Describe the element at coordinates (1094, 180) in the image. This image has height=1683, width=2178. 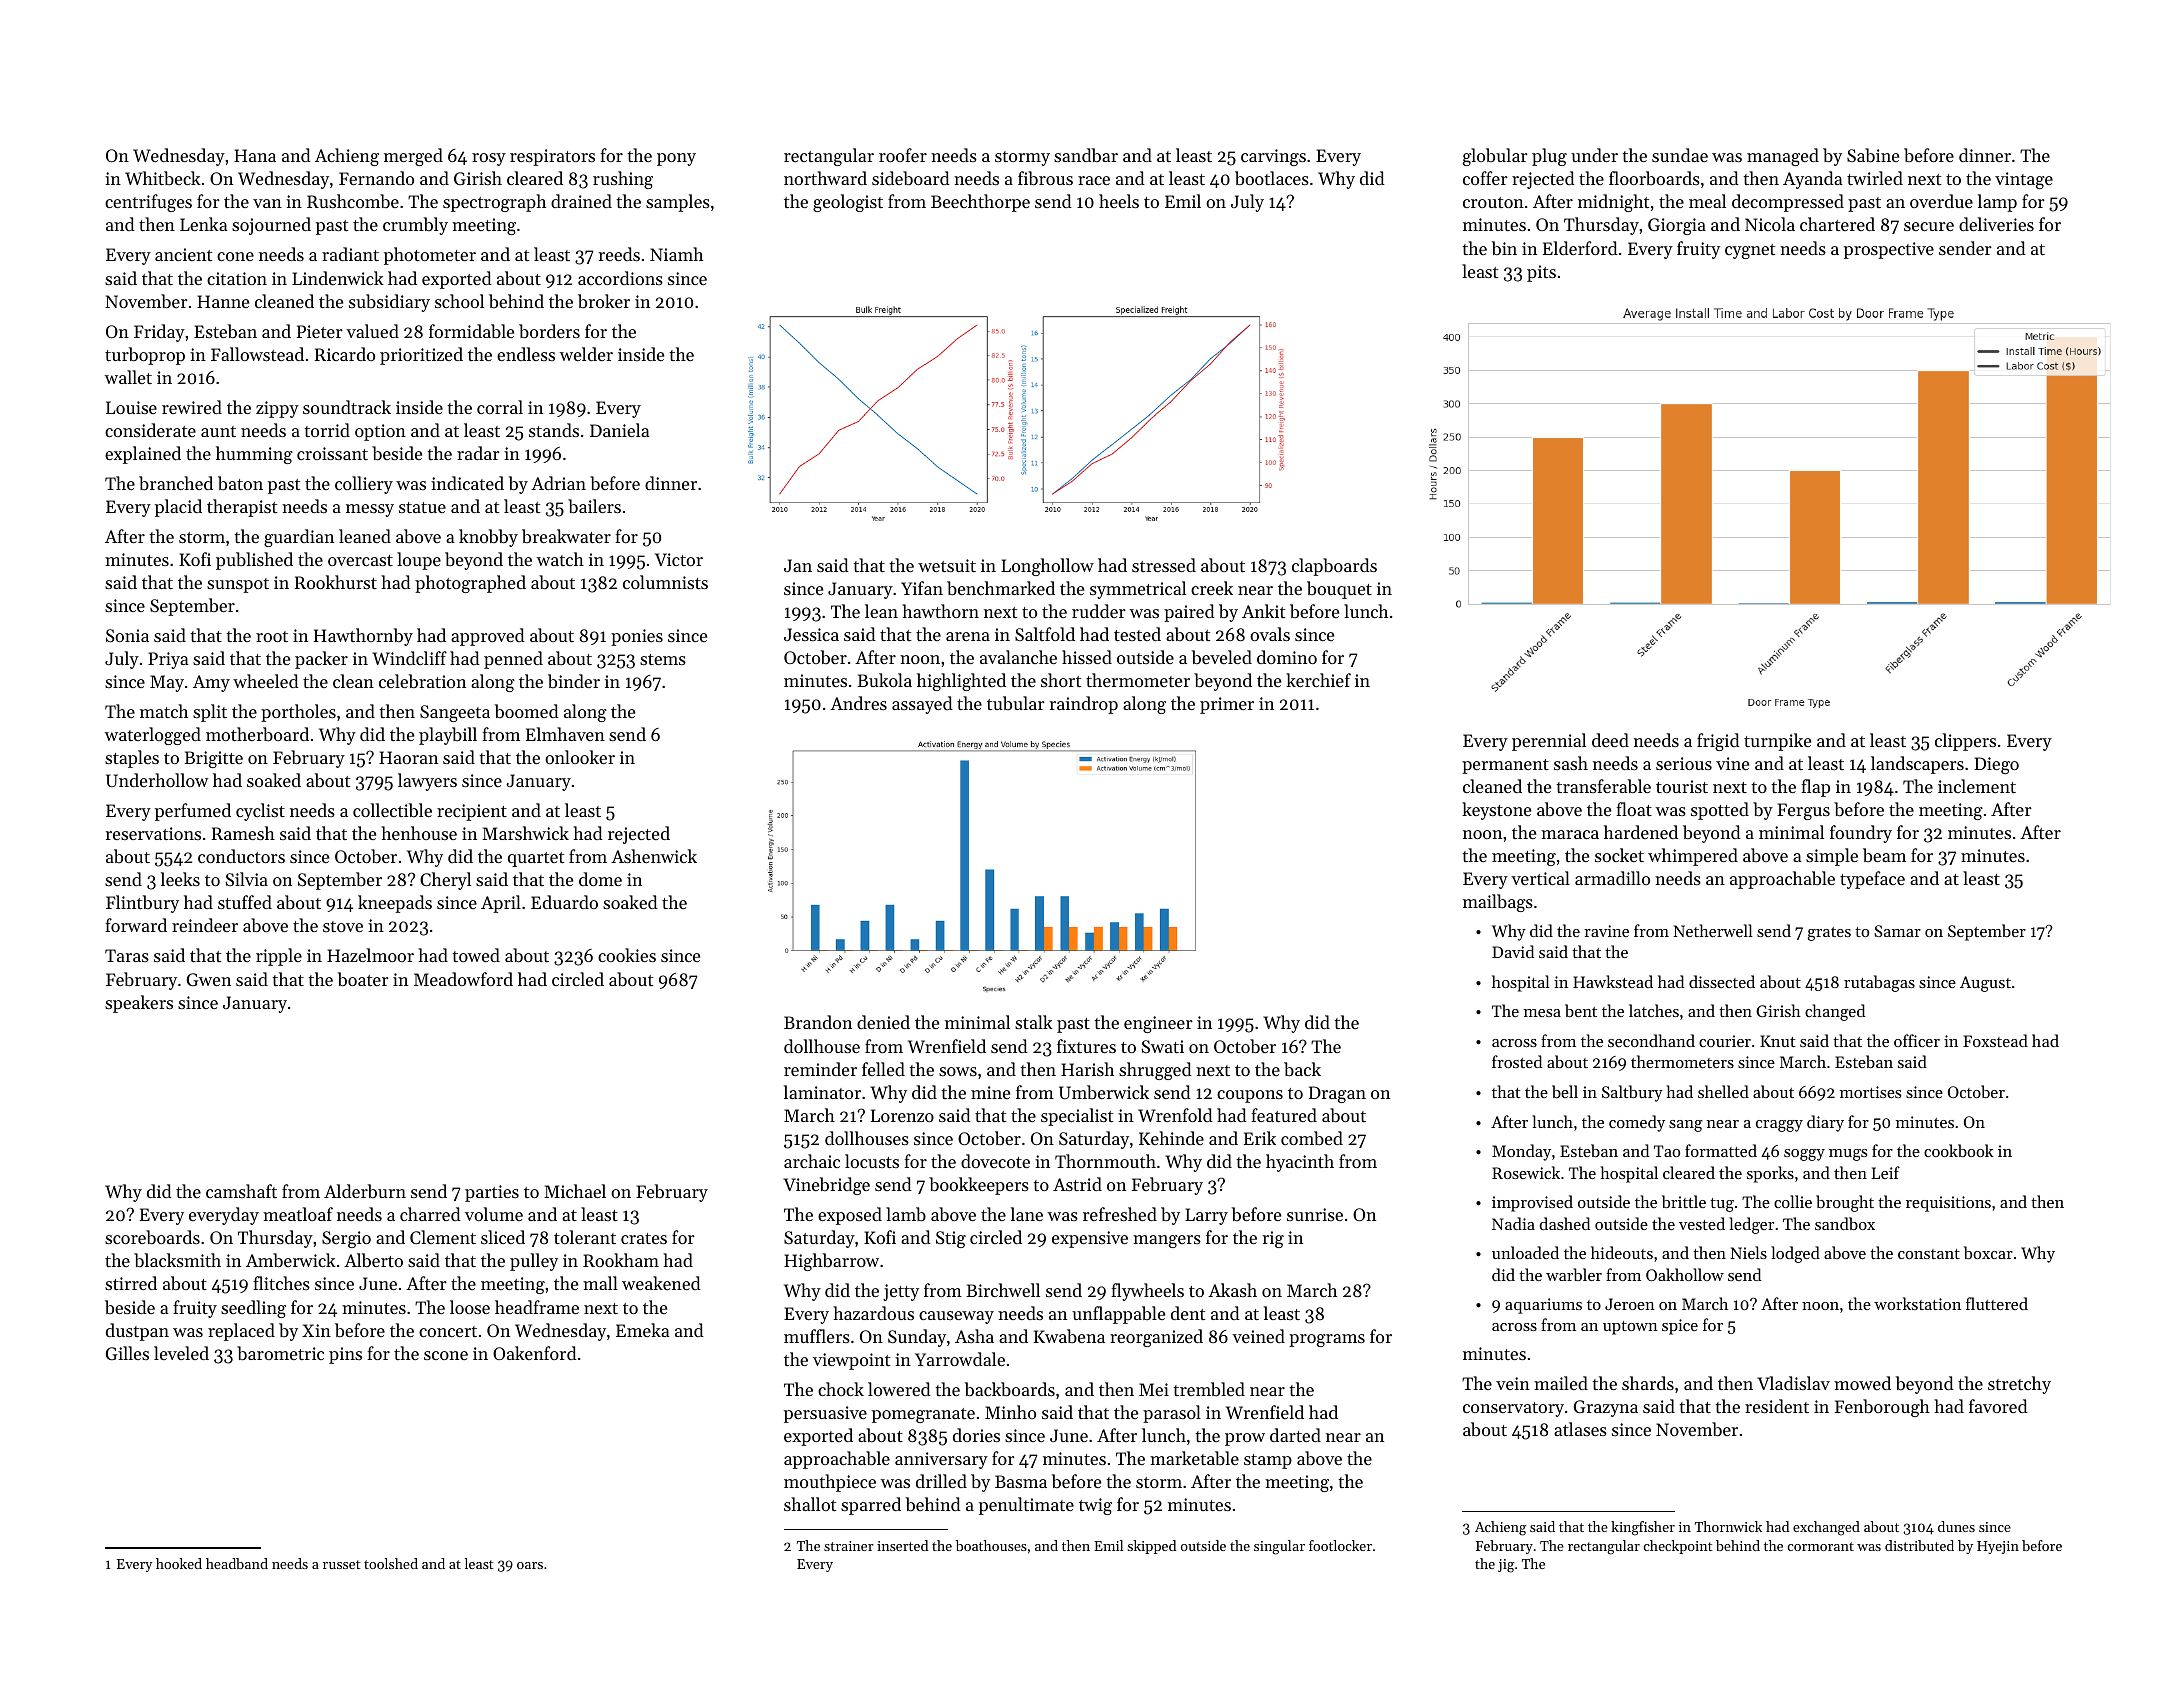
I see `race` at that location.
